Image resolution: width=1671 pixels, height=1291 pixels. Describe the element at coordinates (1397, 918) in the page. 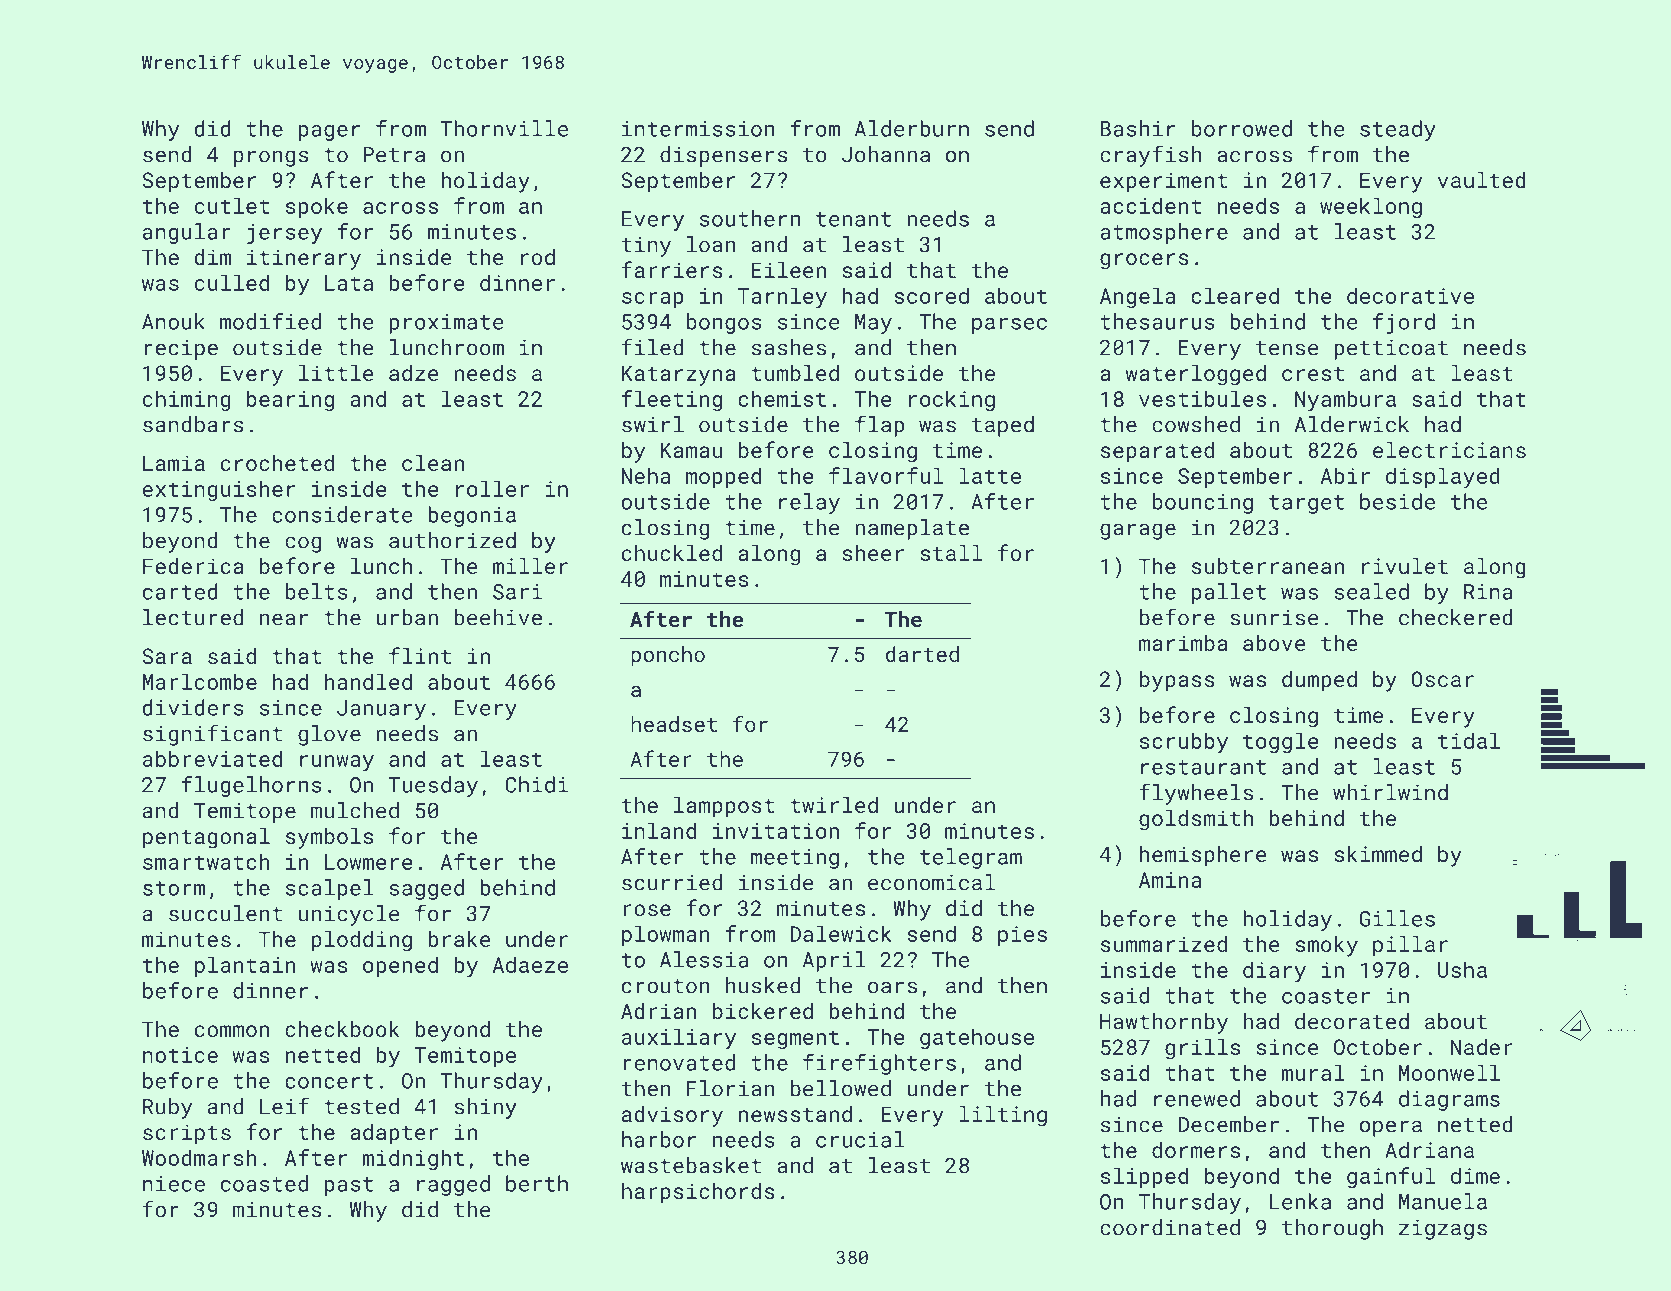

I see `Gilles` at that location.
